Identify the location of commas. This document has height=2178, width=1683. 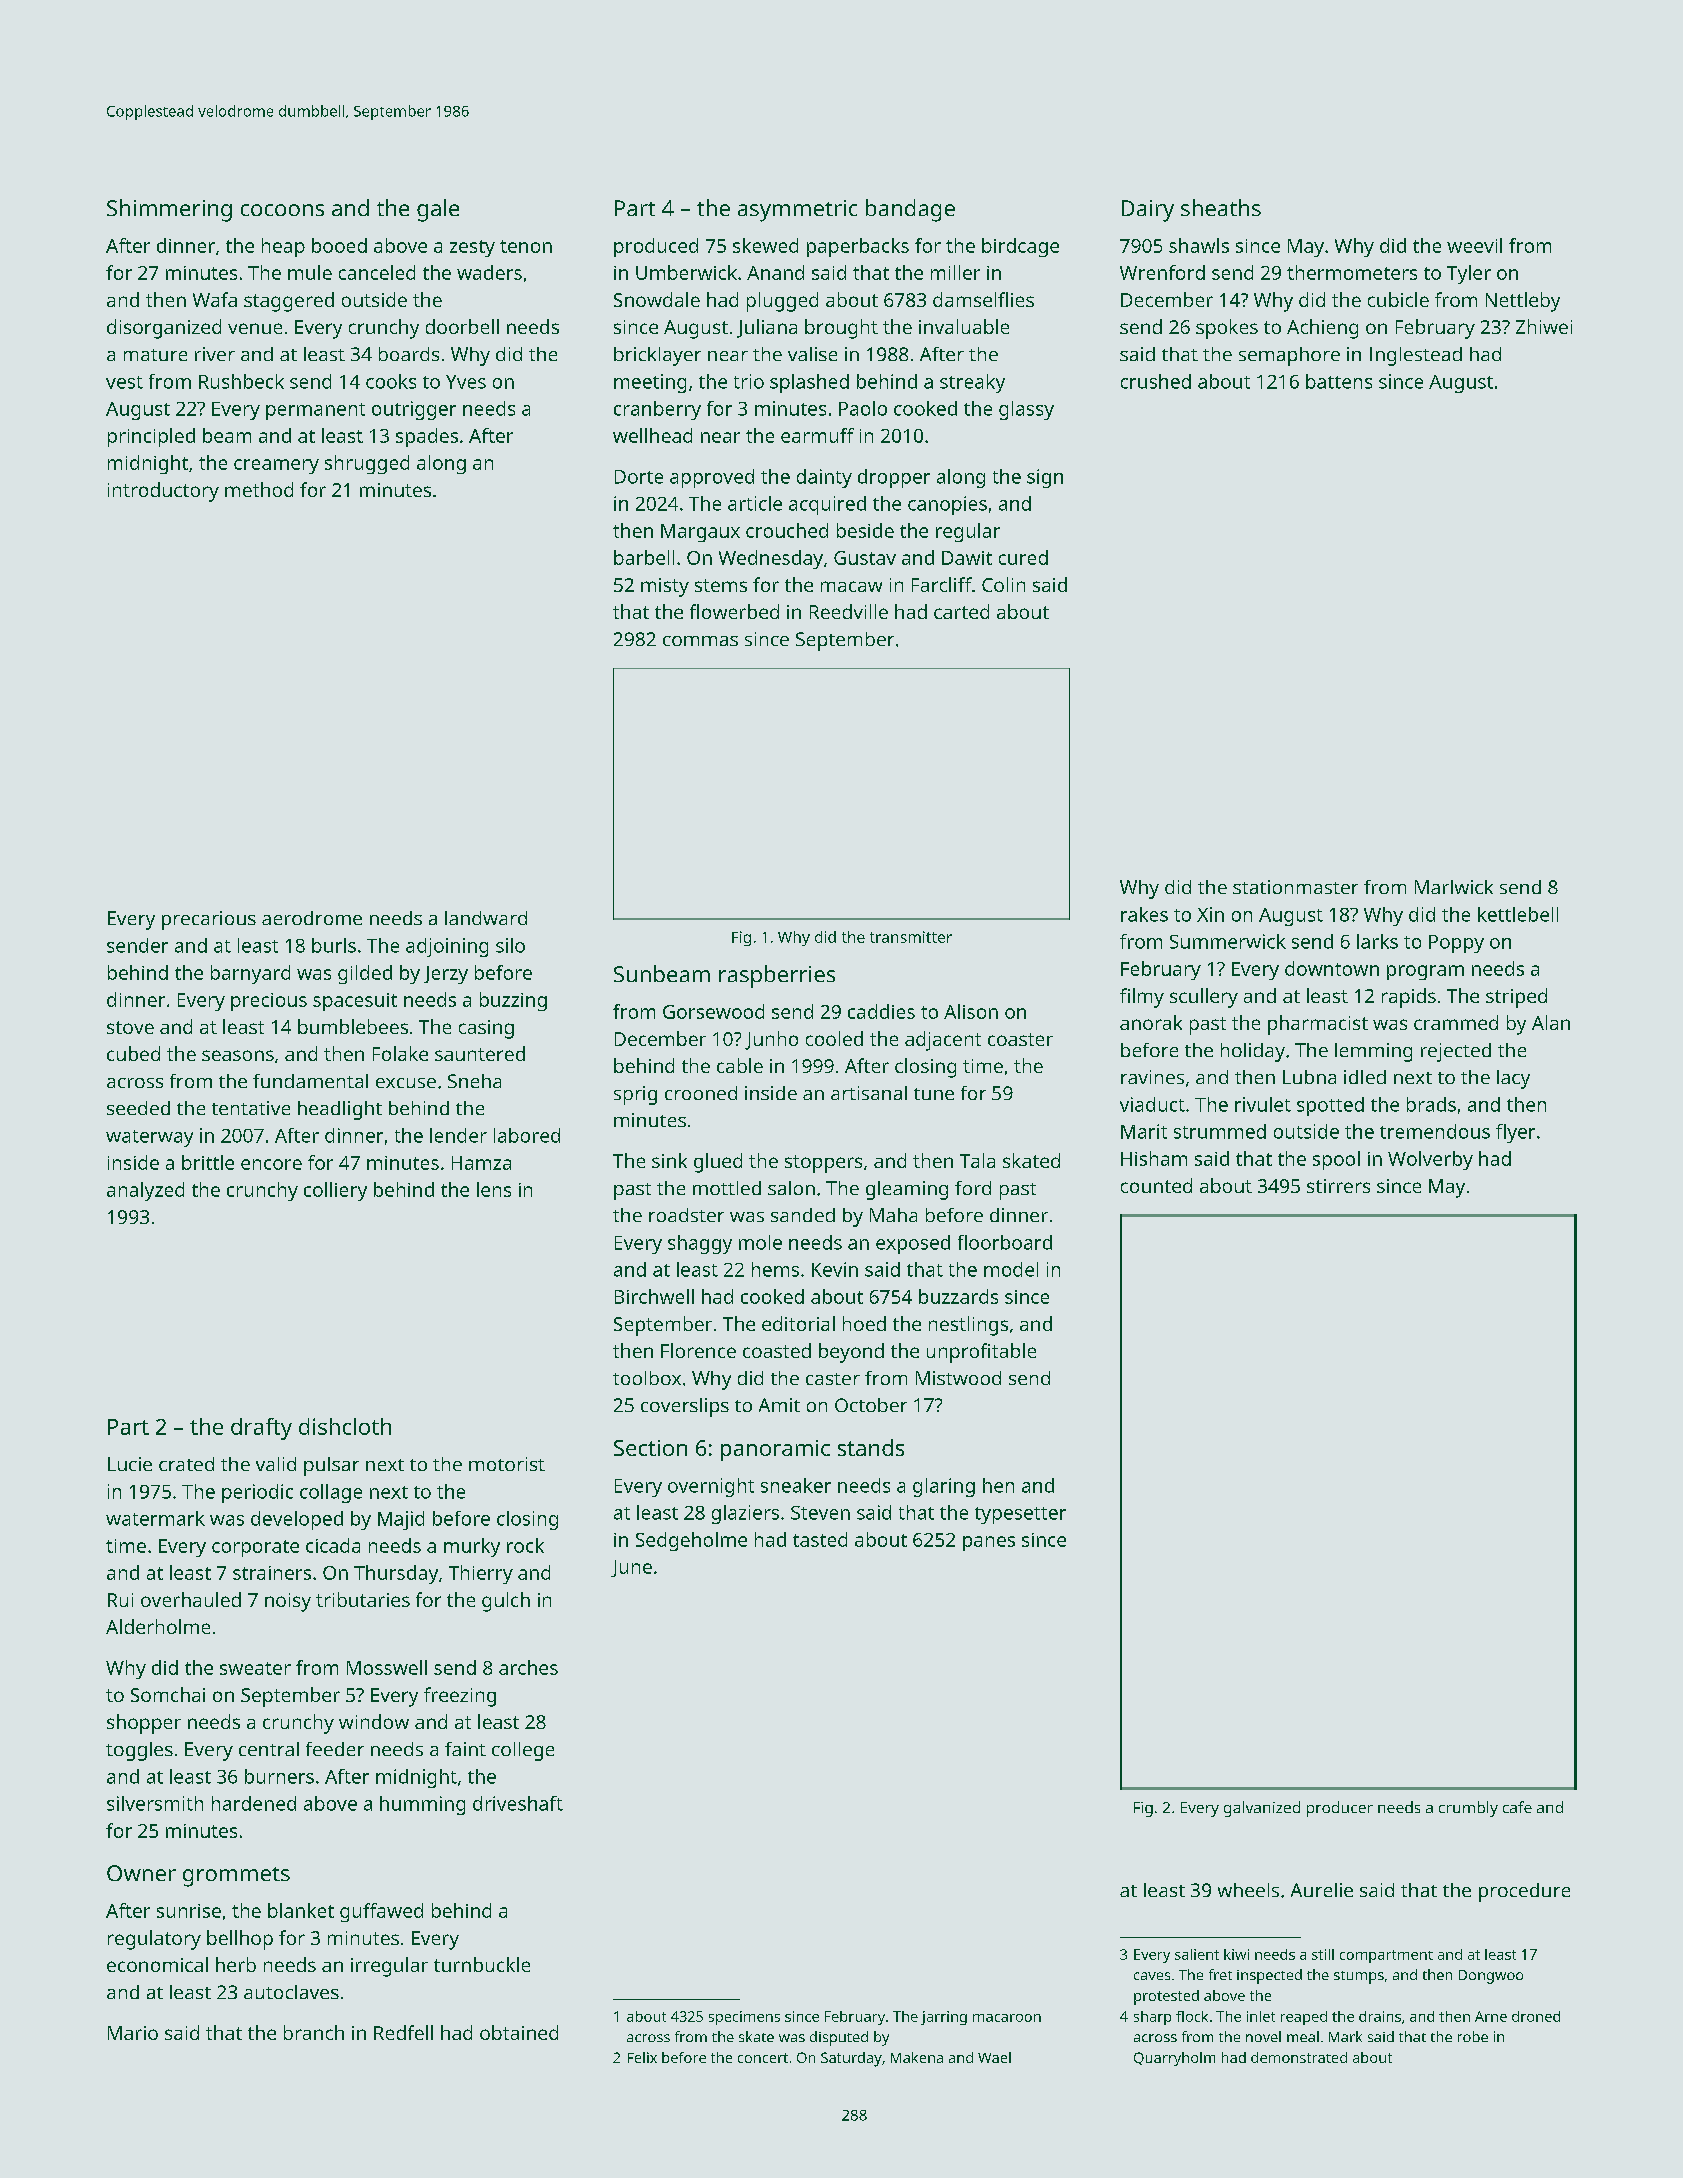
(700, 641).
